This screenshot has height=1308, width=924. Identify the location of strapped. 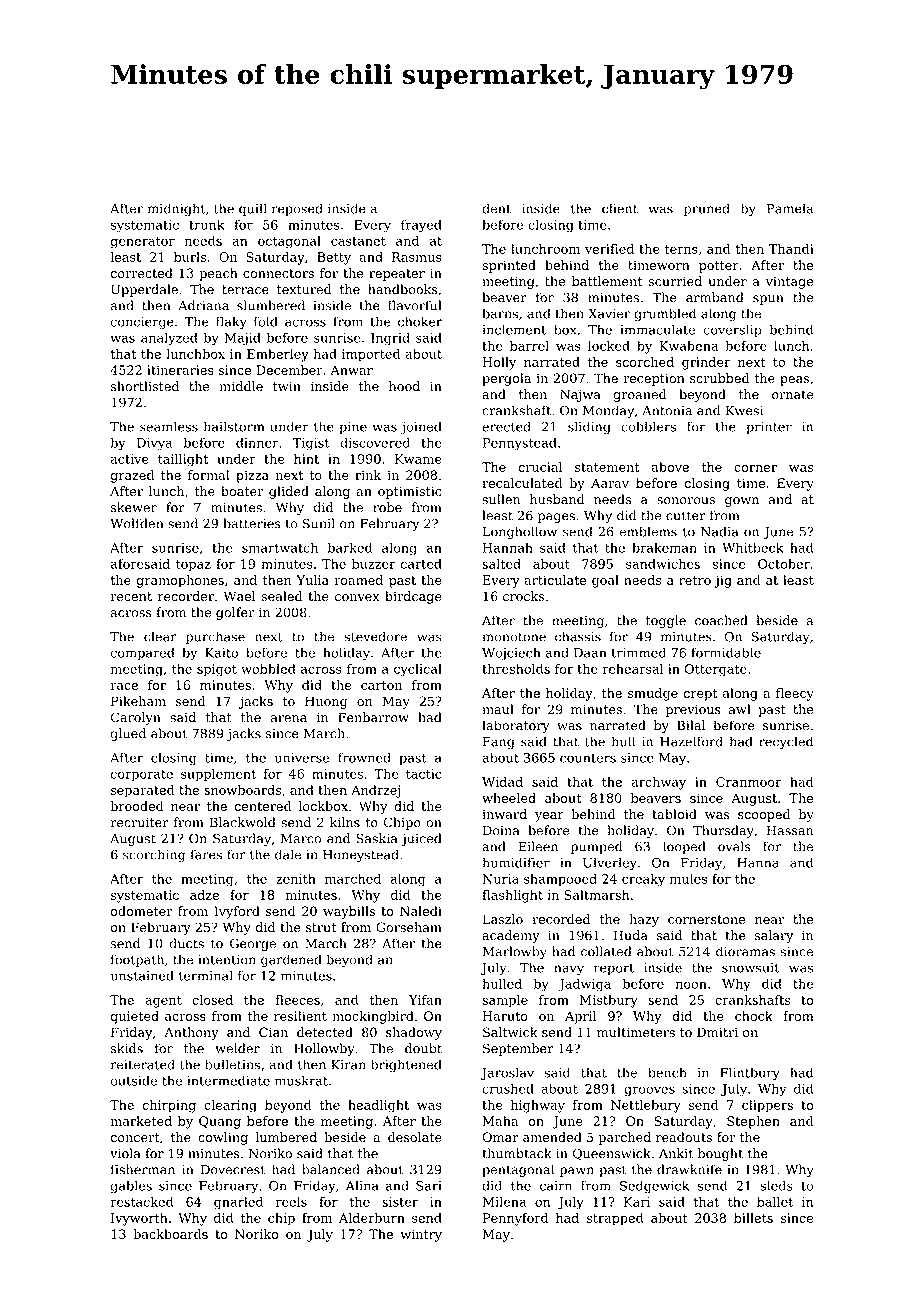
(615, 1219).
